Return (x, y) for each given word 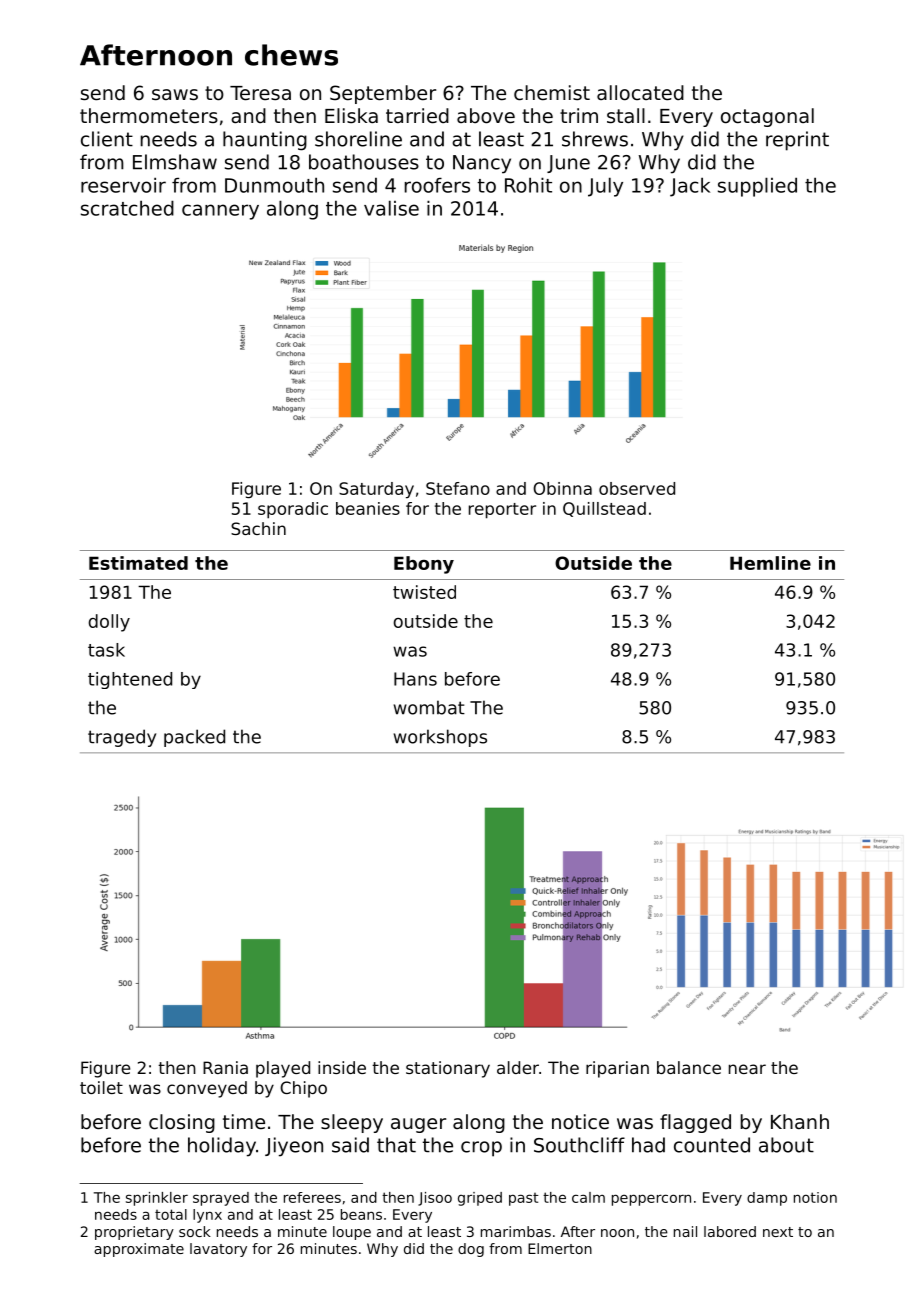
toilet (101, 1087)
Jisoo (435, 1199)
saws (175, 95)
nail (685, 1231)
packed (194, 738)
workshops (440, 738)
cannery (220, 212)
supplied (757, 187)
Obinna (562, 488)
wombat (429, 707)
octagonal (767, 117)
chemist (552, 93)
